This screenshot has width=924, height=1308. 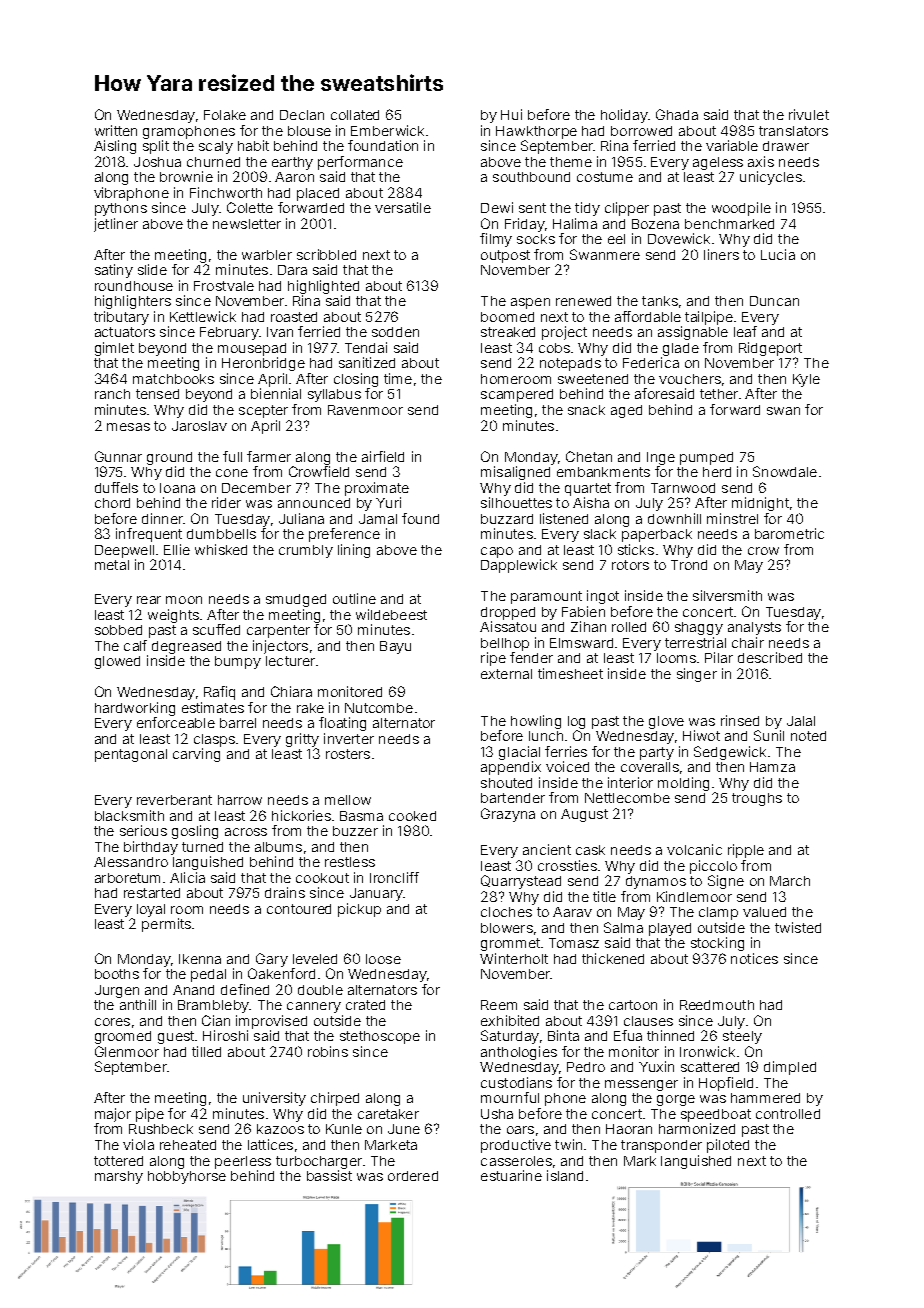 I want to click on whisked, so click(x=221, y=549).
